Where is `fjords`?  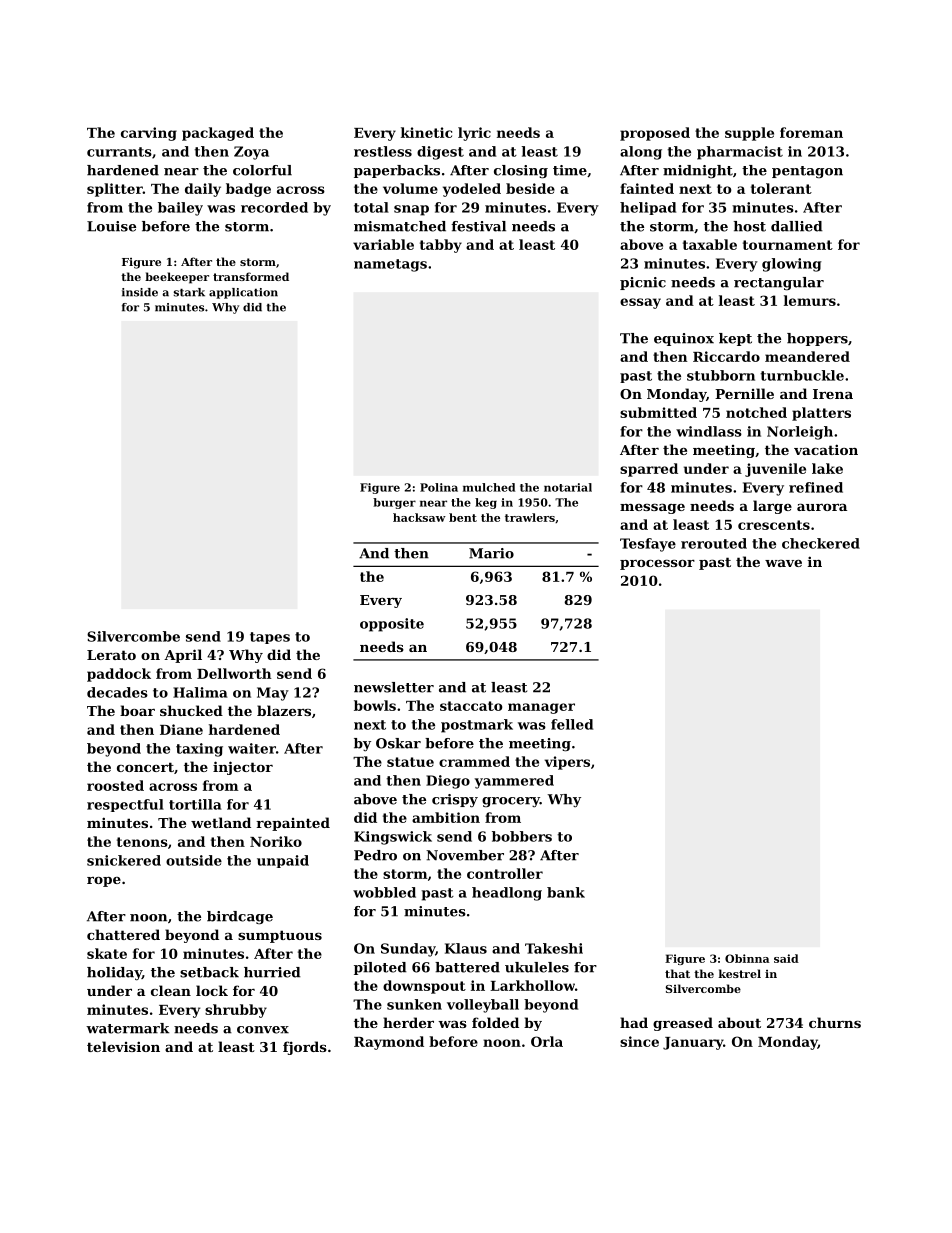
fjords is located at coordinates (305, 1048).
